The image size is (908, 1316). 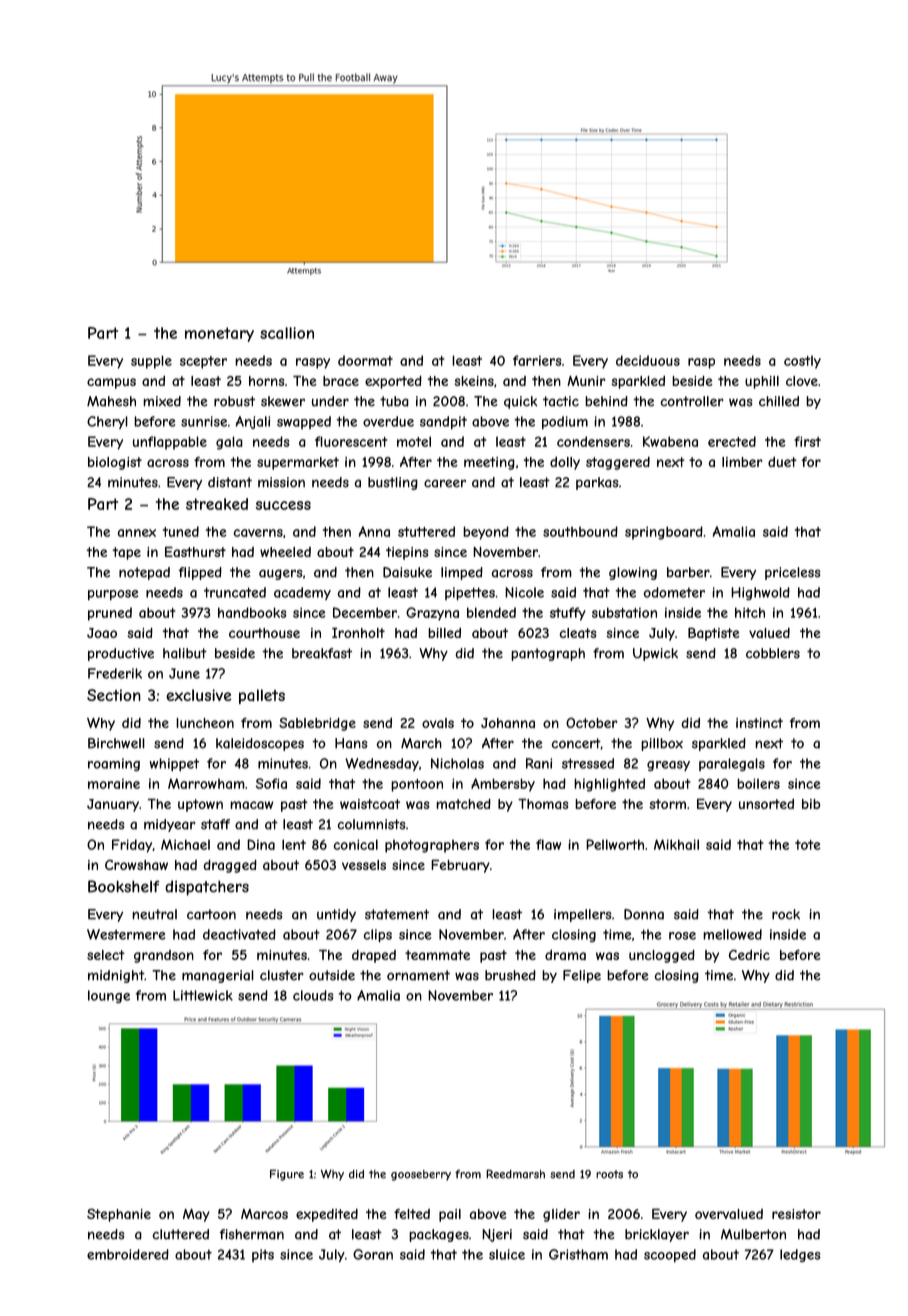 I want to click on Felipe, so click(x=582, y=976).
